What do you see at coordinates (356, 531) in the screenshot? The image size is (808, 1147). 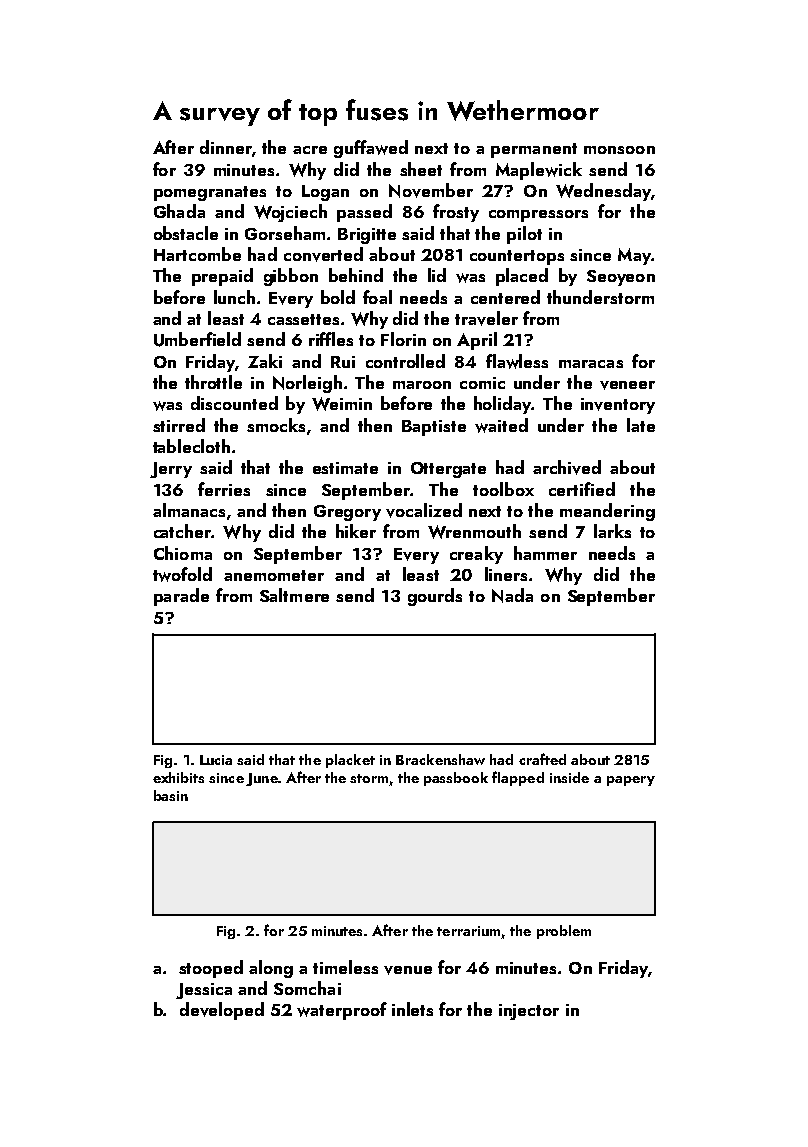 I see `hiker` at bounding box center [356, 531].
